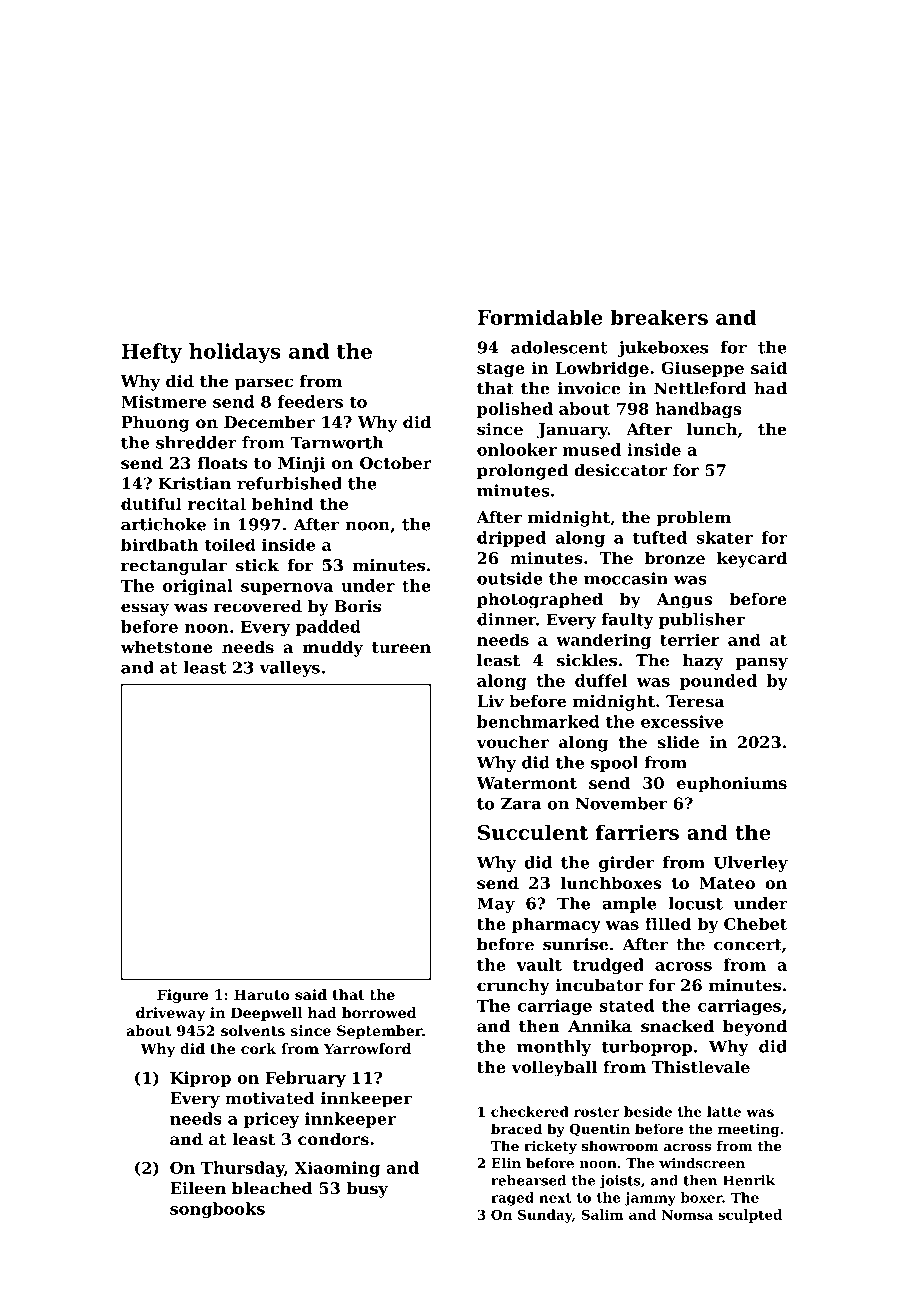 This screenshot has height=1316, width=908. I want to click on stick, so click(257, 565).
